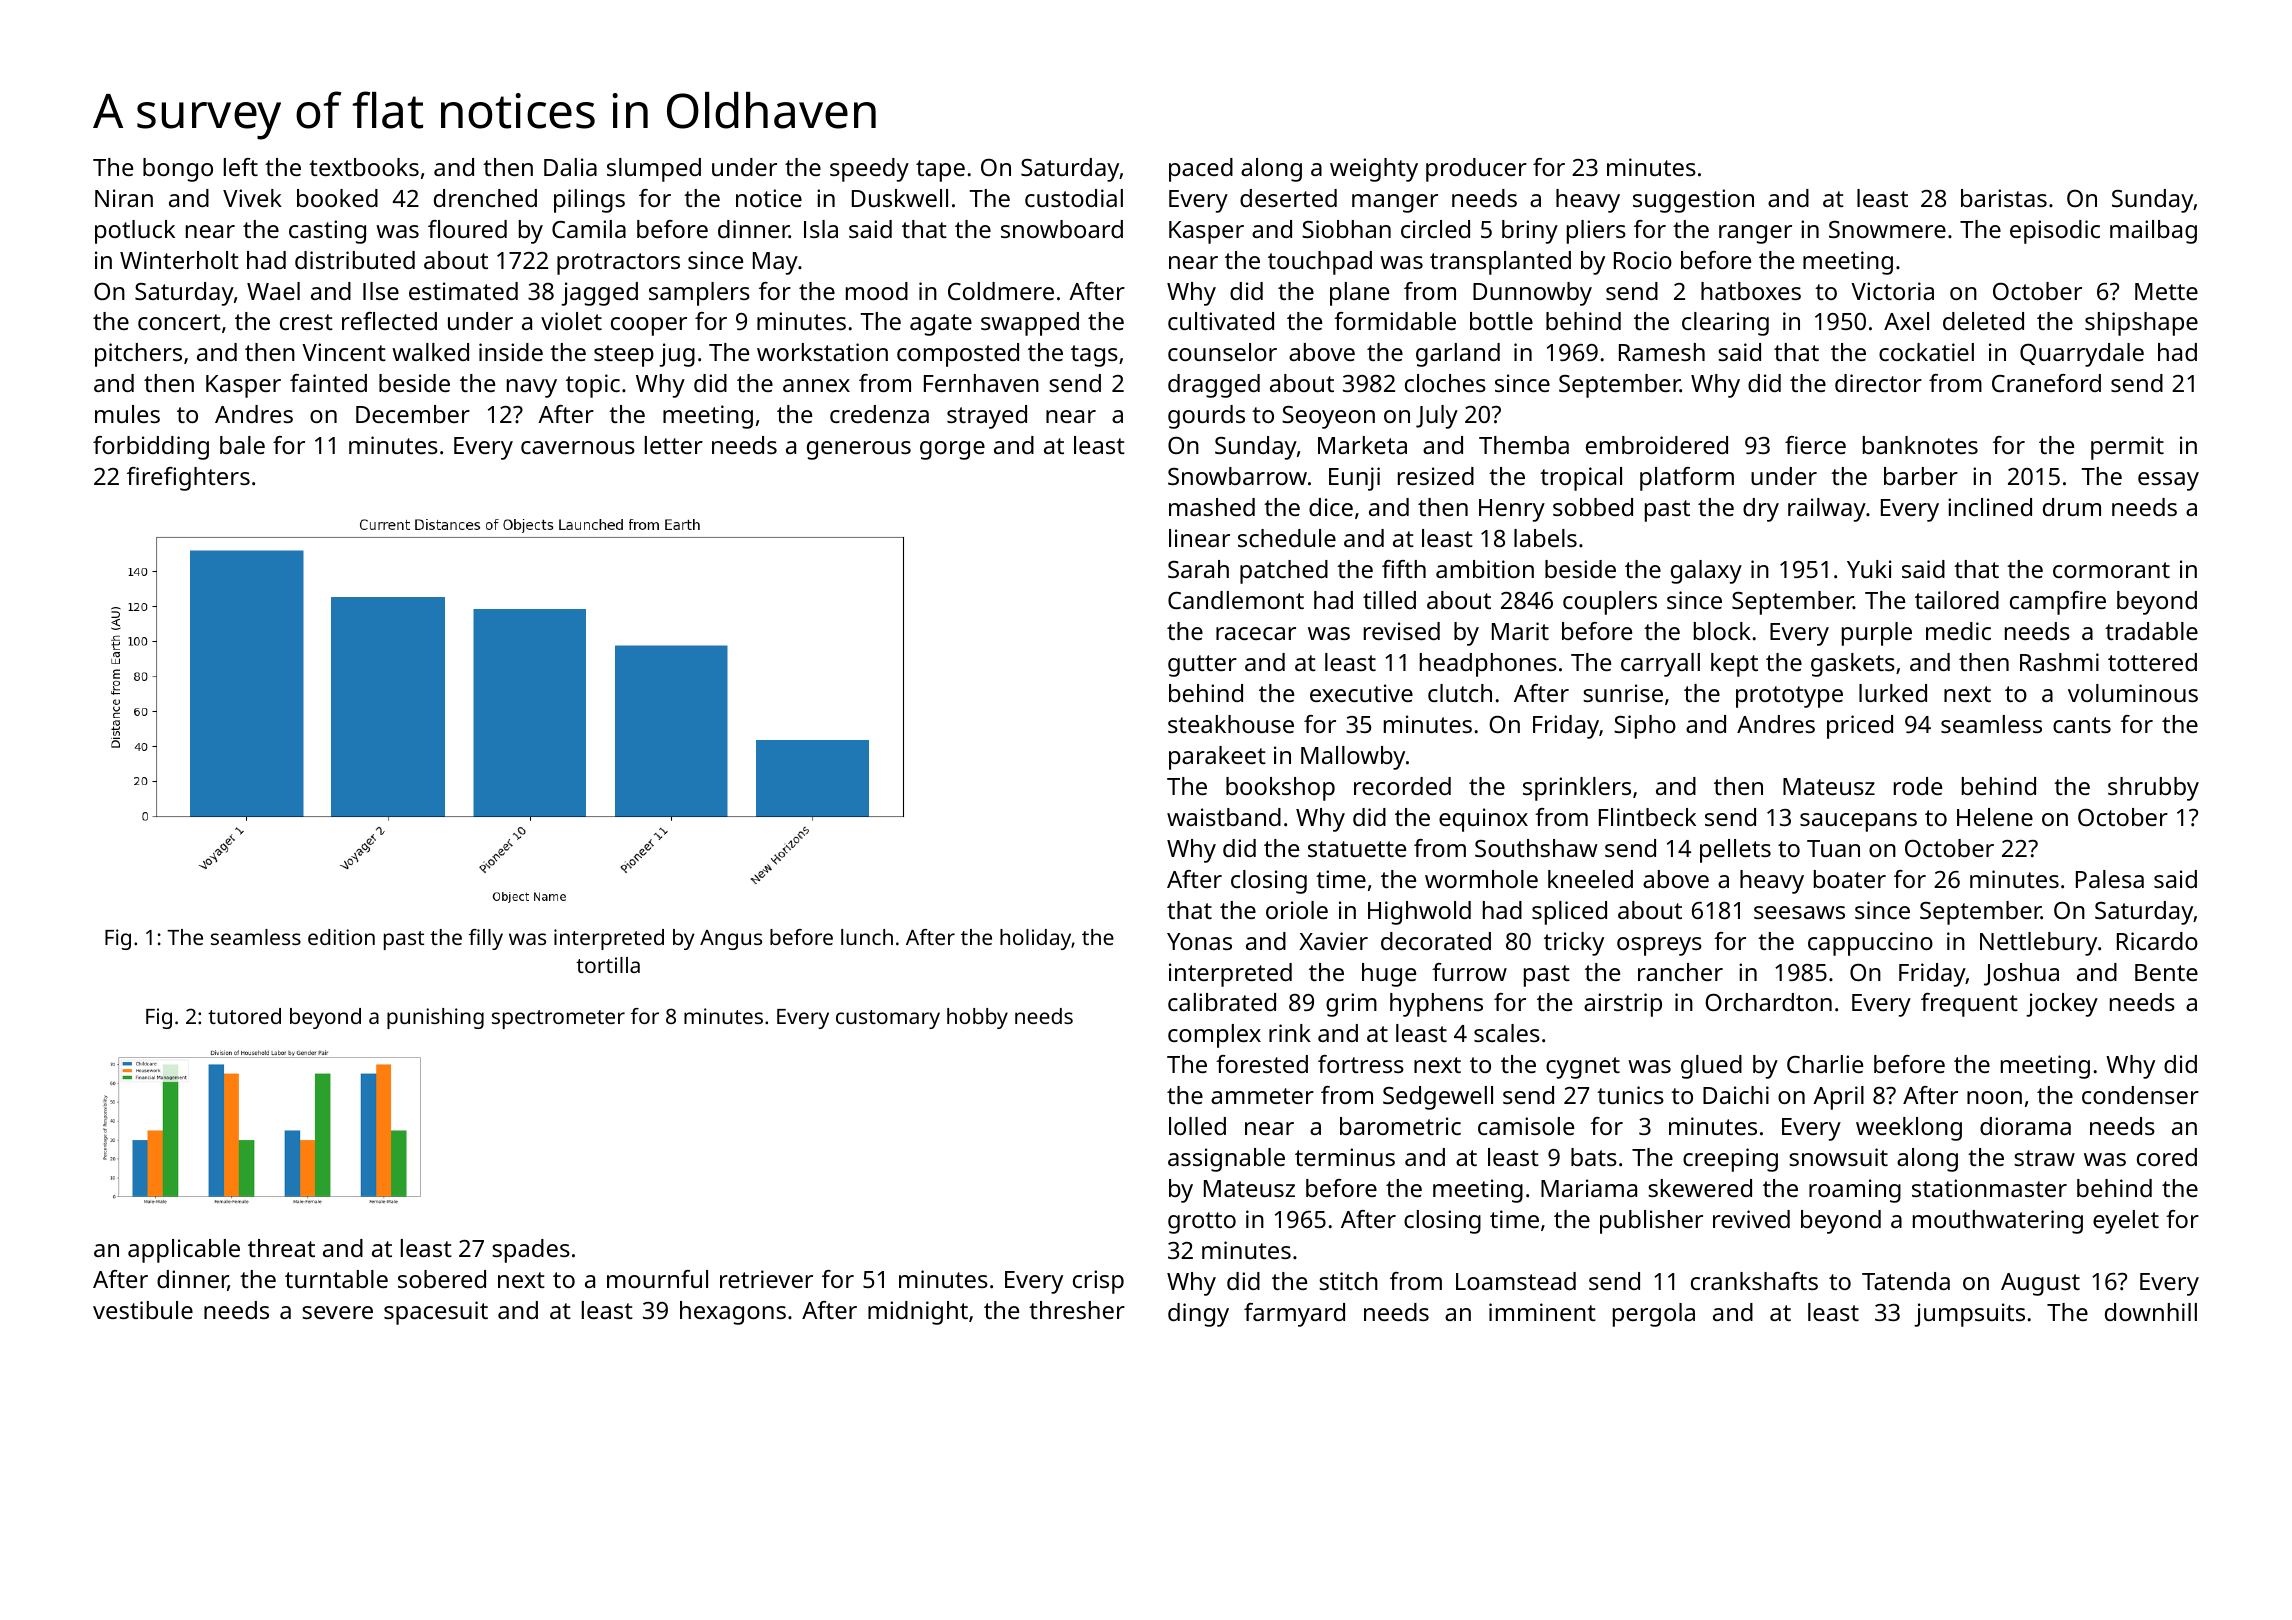 The width and height of the screenshot is (2292, 1620). Describe the element at coordinates (1284, 572) in the screenshot. I see `patched` at that location.
